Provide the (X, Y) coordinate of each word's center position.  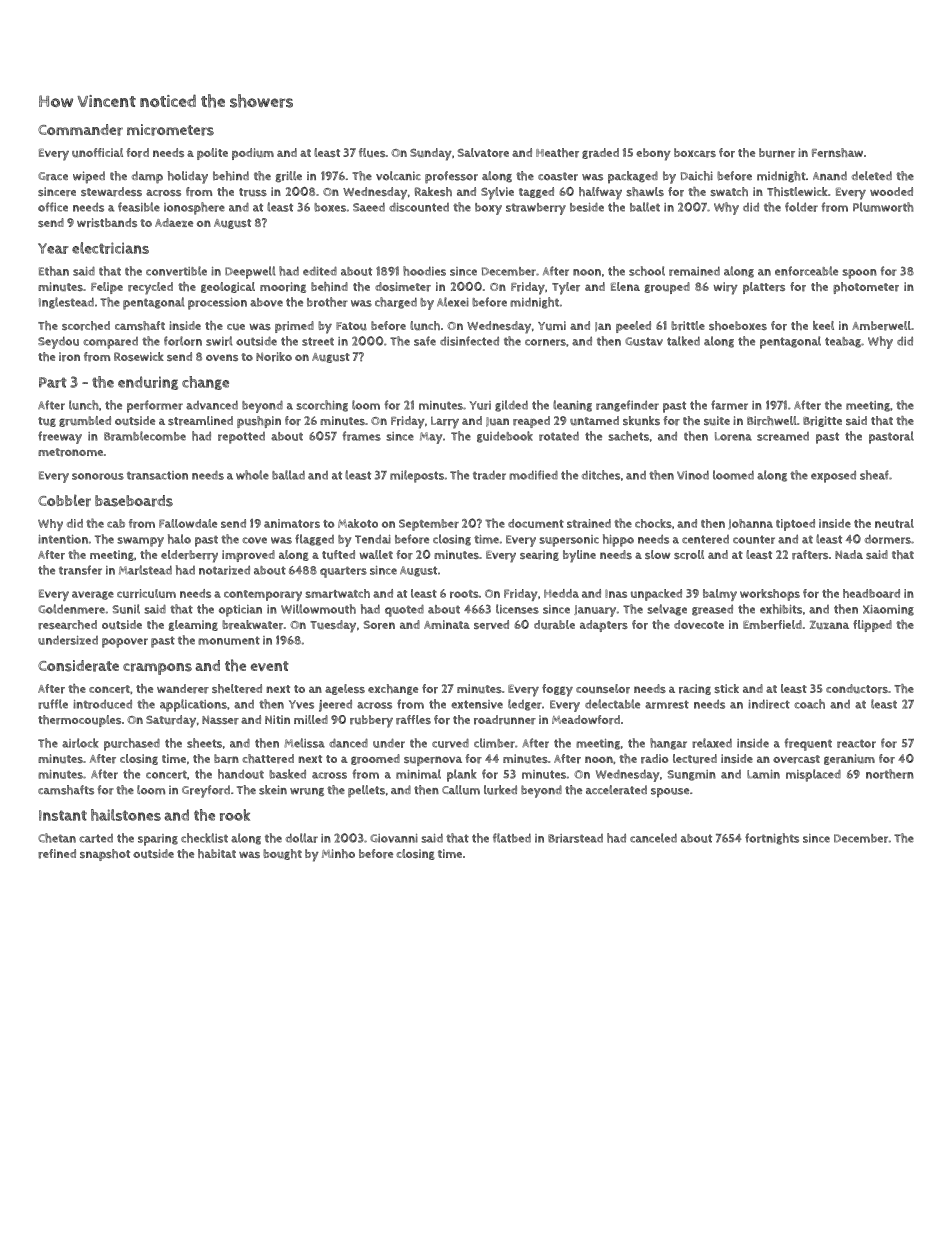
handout (241, 774)
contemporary (263, 595)
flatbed (512, 838)
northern (890, 774)
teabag (843, 342)
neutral (894, 523)
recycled (150, 288)
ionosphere (194, 208)
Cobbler (64, 501)
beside (587, 207)
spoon (859, 274)
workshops (770, 595)
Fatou (351, 326)
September (429, 525)
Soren (379, 625)
